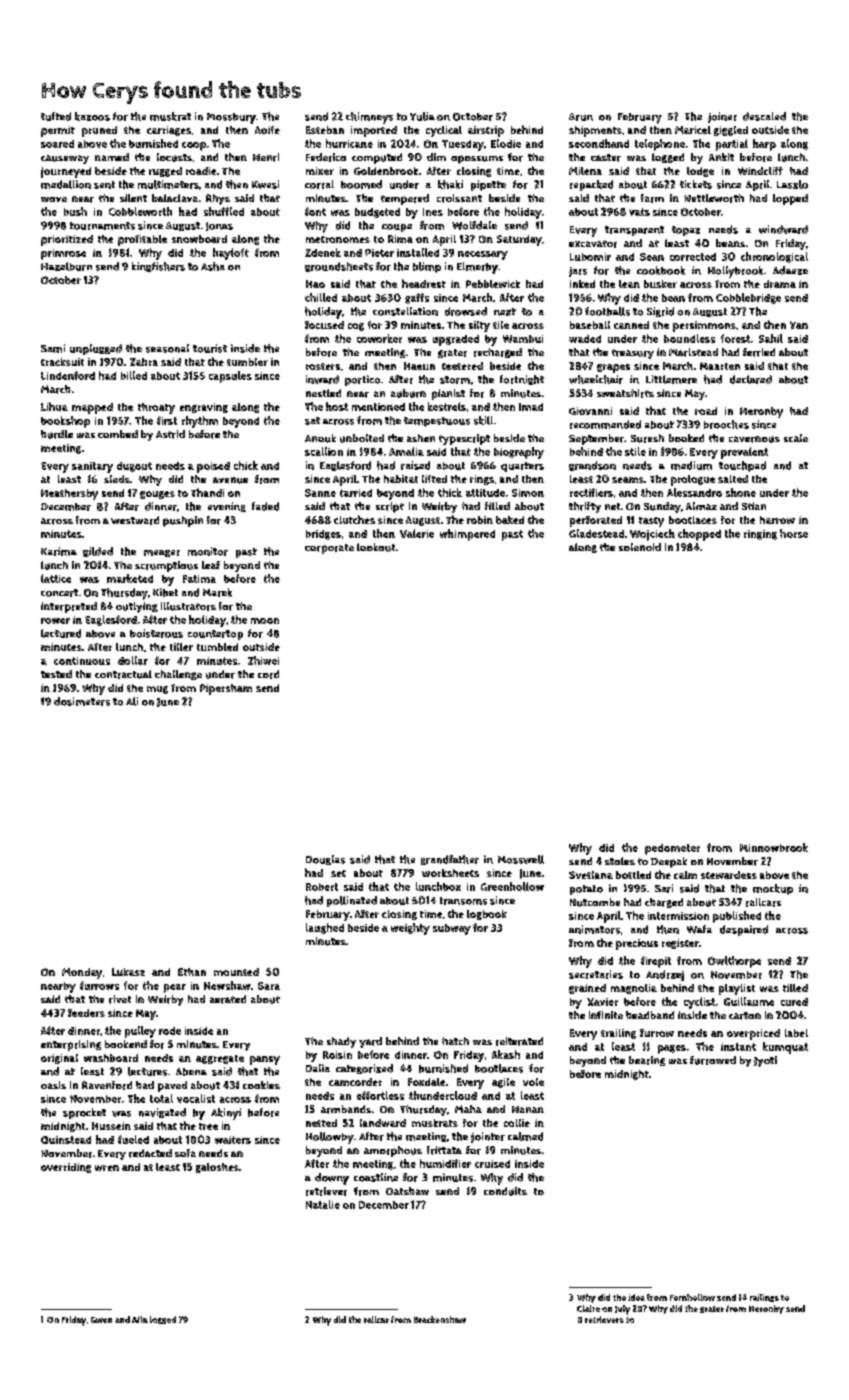 The image size is (849, 1400). Describe the element at coordinates (426, 1082) in the page. I see `Foxdale` at that location.
